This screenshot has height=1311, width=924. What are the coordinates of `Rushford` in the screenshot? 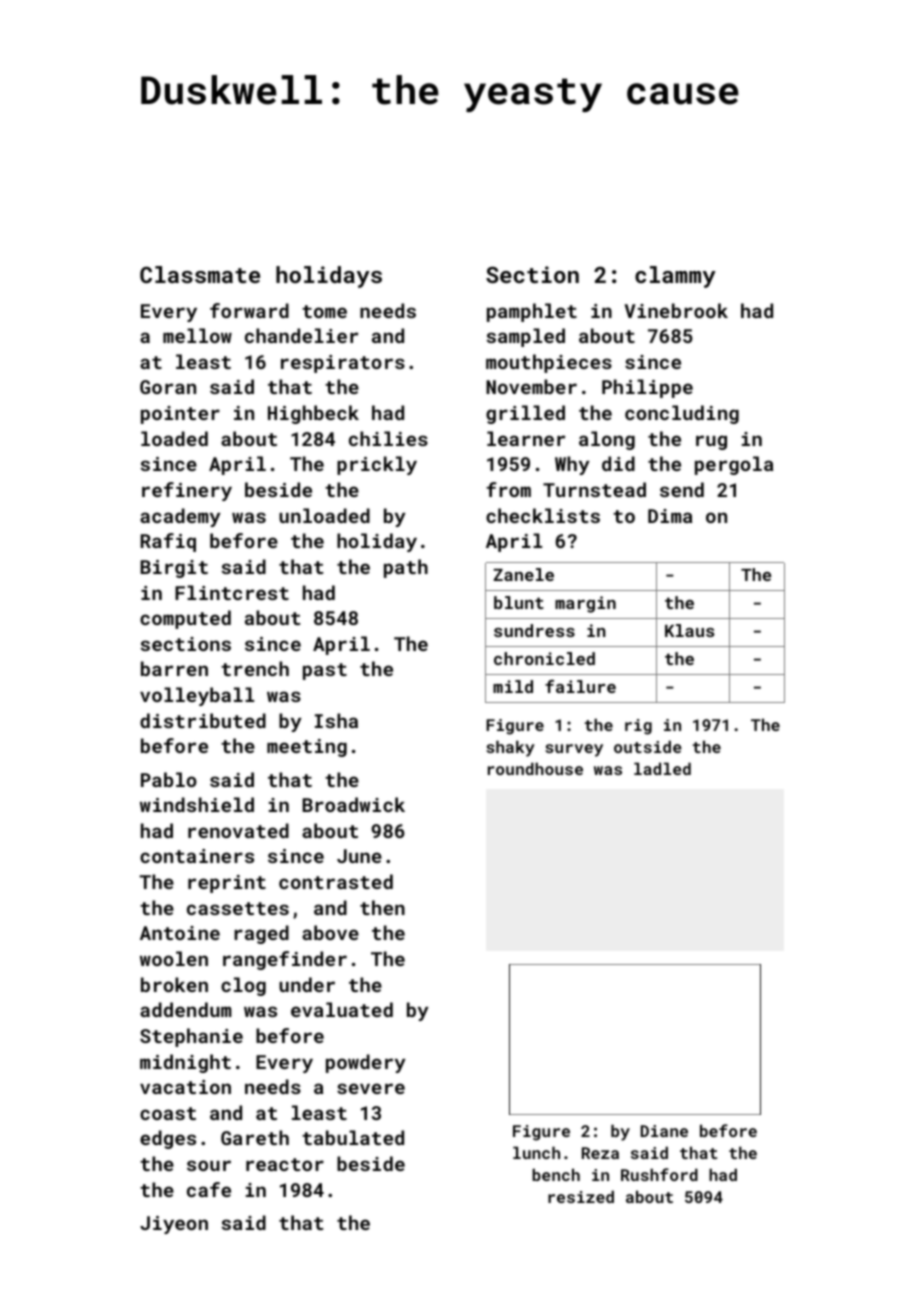 It's located at (659, 1174).
